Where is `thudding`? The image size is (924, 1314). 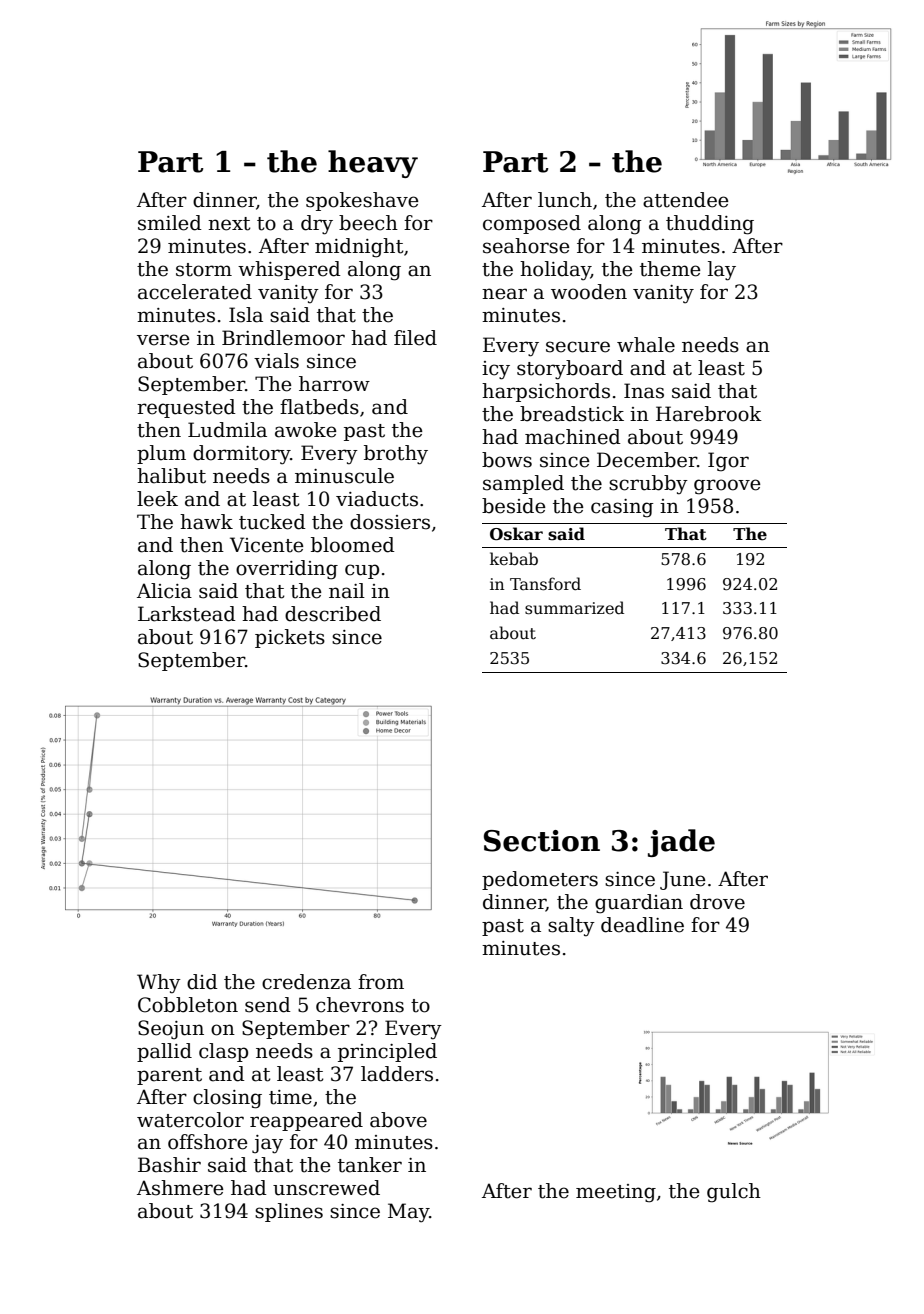 thudding is located at coordinates (710, 225).
